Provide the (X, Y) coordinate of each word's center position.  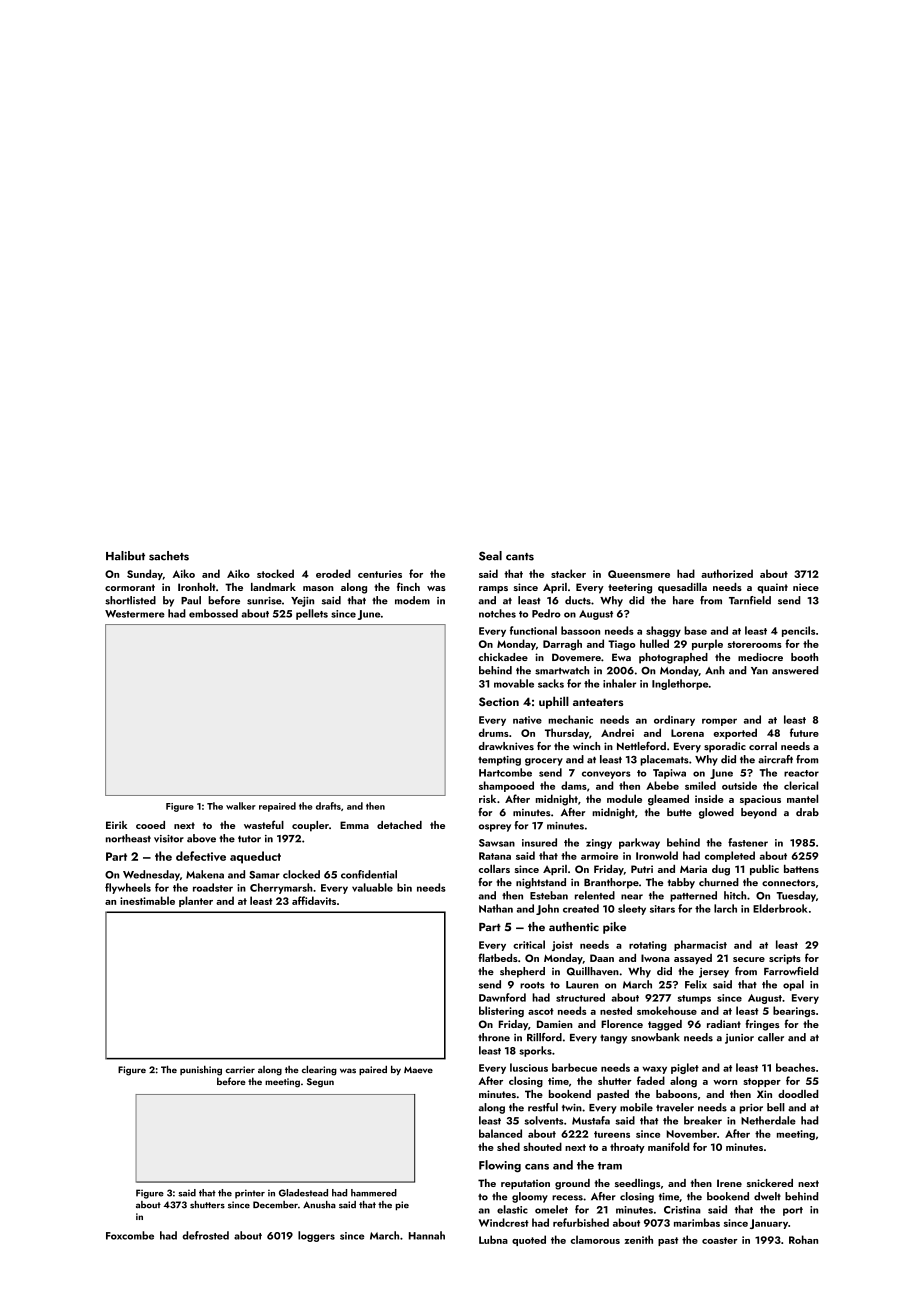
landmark (273, 587)
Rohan (803, 1239)
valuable (372, 887)
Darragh (562, 645)
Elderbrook (780, 908)
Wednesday (151, 875)
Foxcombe (130, 1235)
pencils (798, 631)
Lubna (493, 1239)
